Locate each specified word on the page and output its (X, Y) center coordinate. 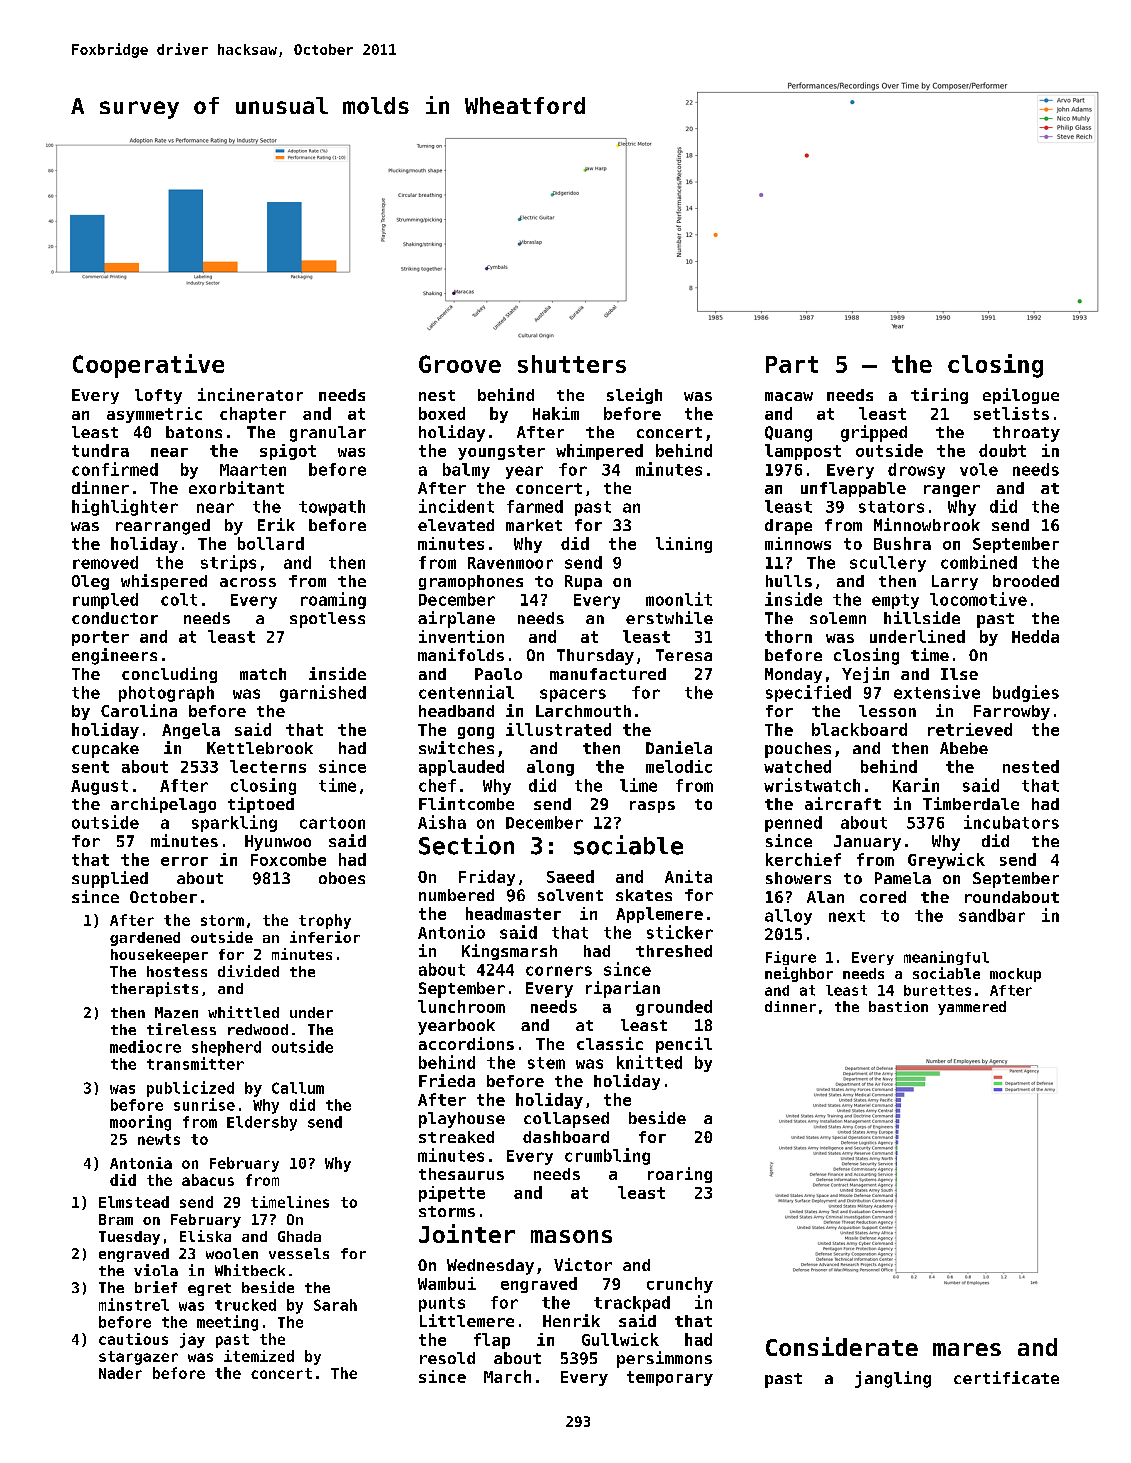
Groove (460, 364)
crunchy (680, 1285)
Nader (120, 1373)
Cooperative (148, 366)
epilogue (1021, 396)
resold (447, 1358)
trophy (325, 921)
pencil (684, 1045)
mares (967, 1349)
